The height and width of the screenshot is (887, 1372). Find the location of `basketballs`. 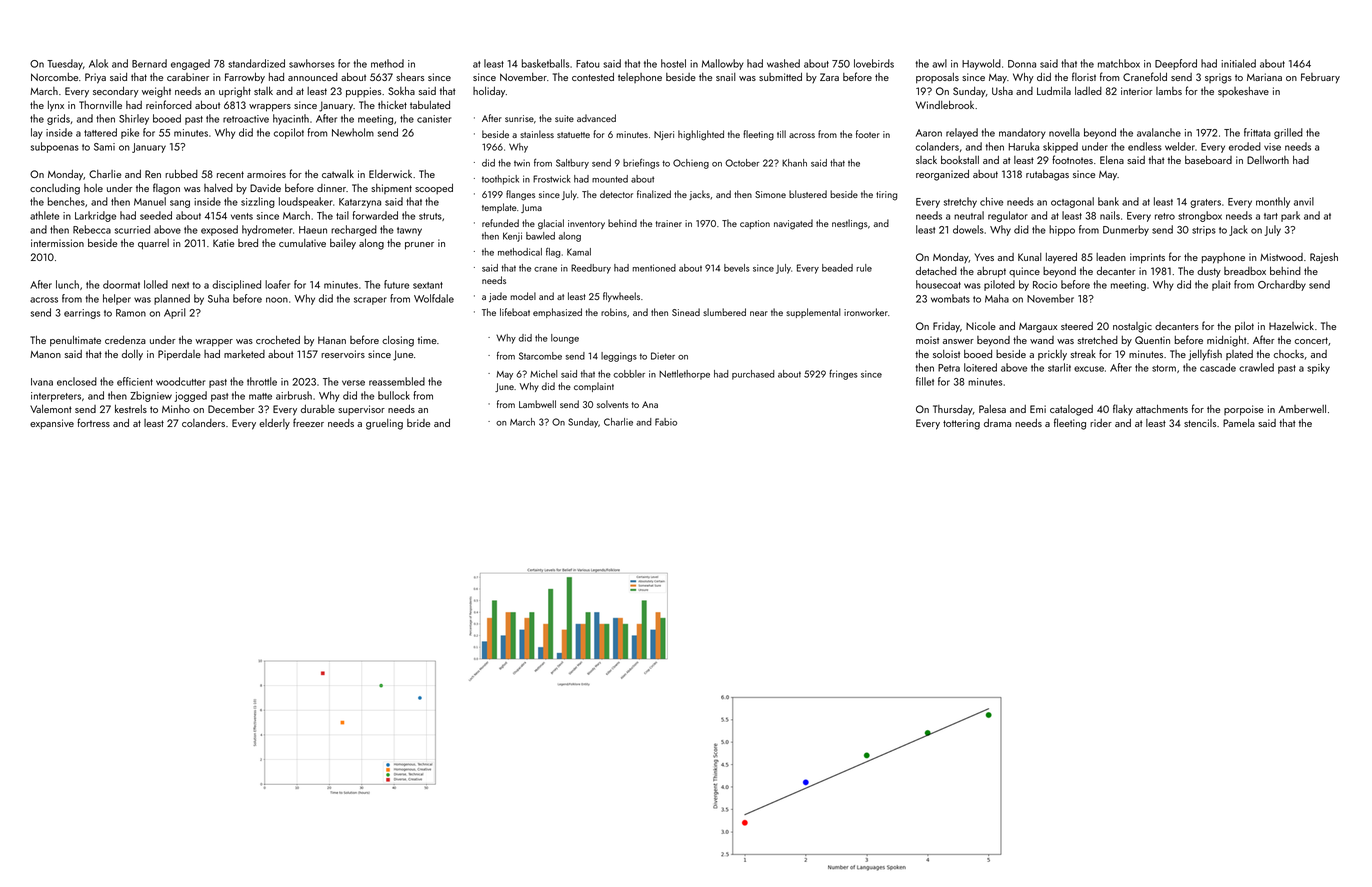

basketballs is located at coordinates (545, 63).
